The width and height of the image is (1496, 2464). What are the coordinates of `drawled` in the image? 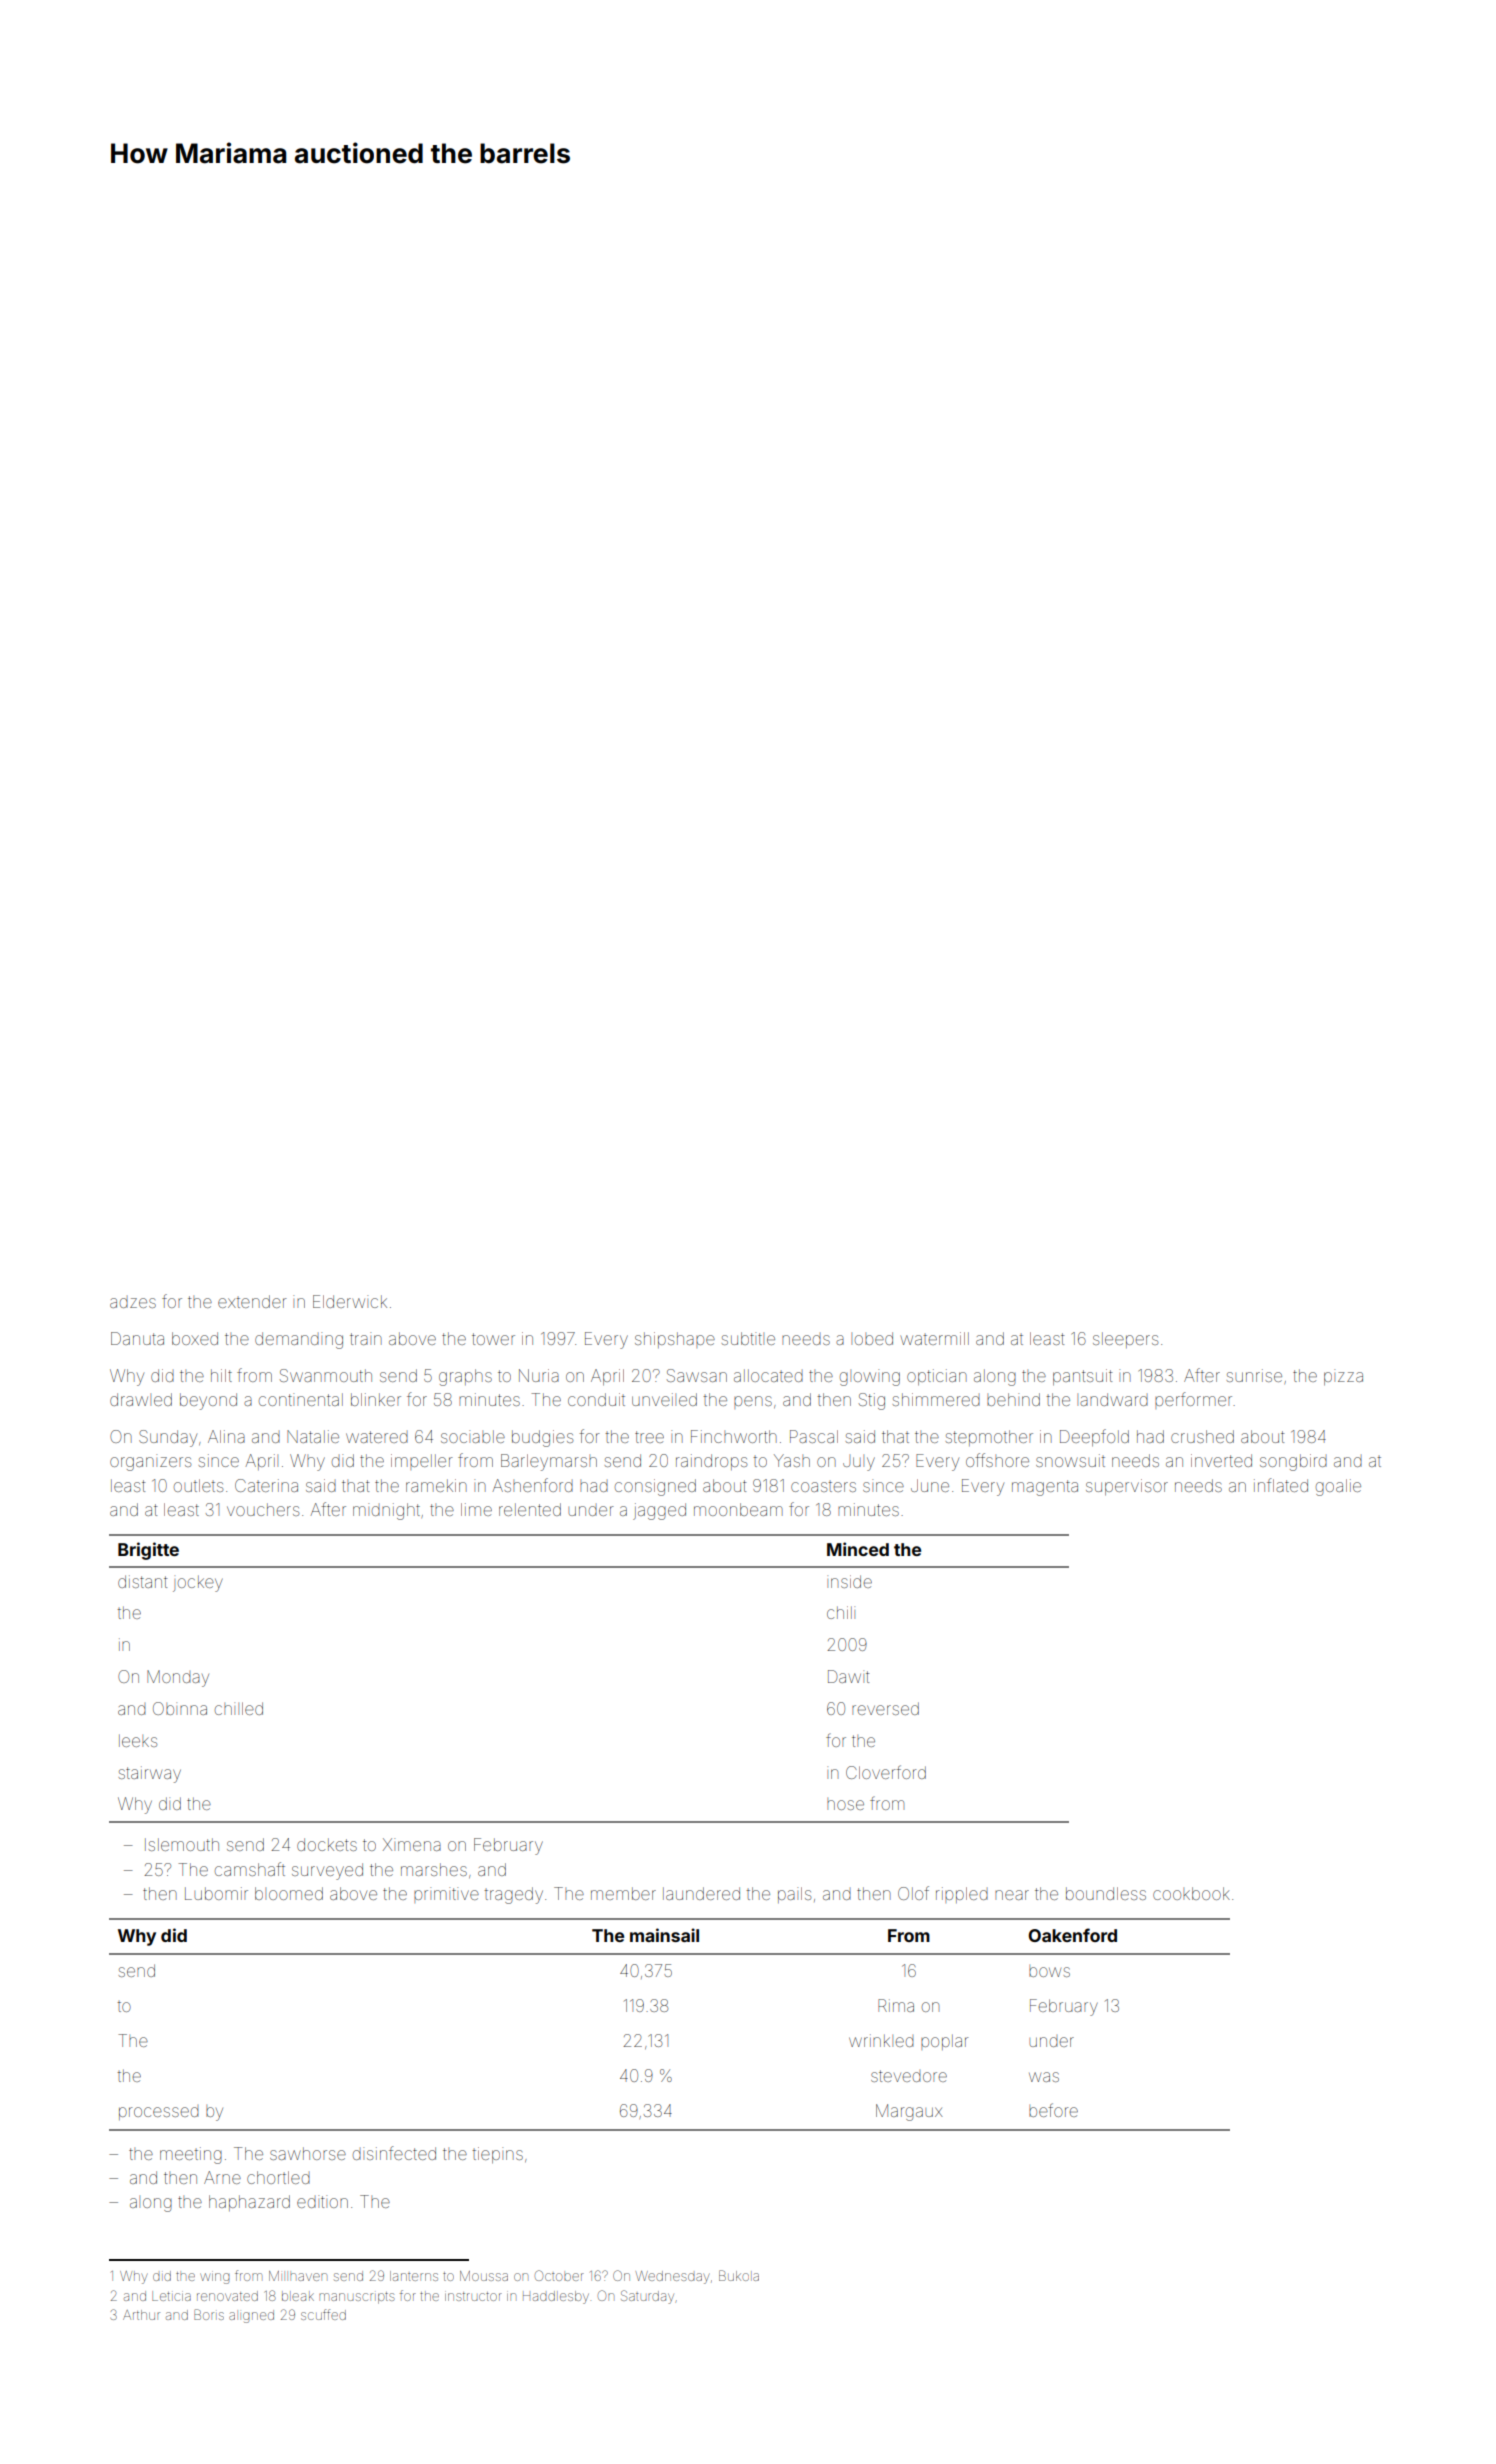 It's located at (141, 1399).
